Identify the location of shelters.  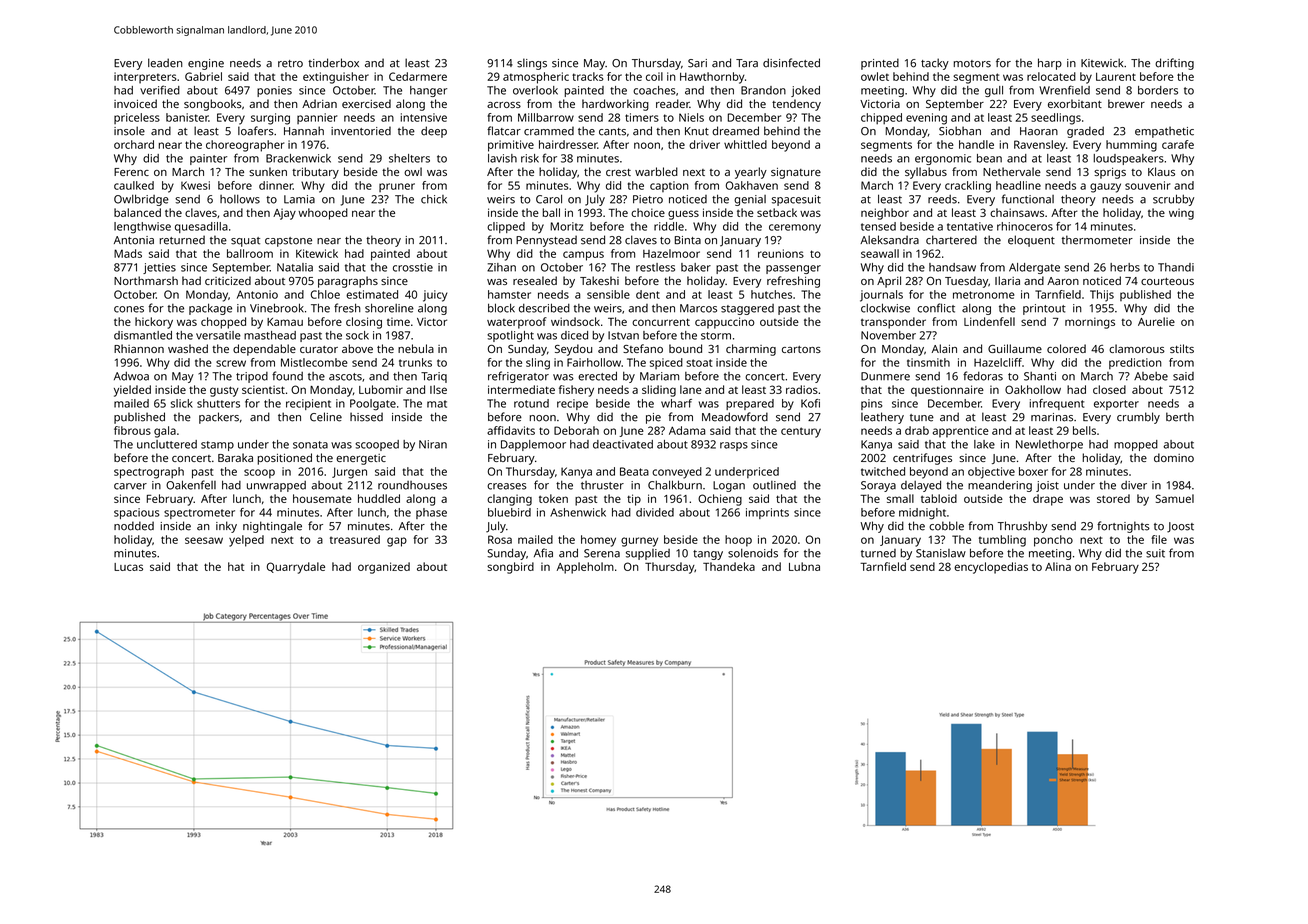
(409, 158).
